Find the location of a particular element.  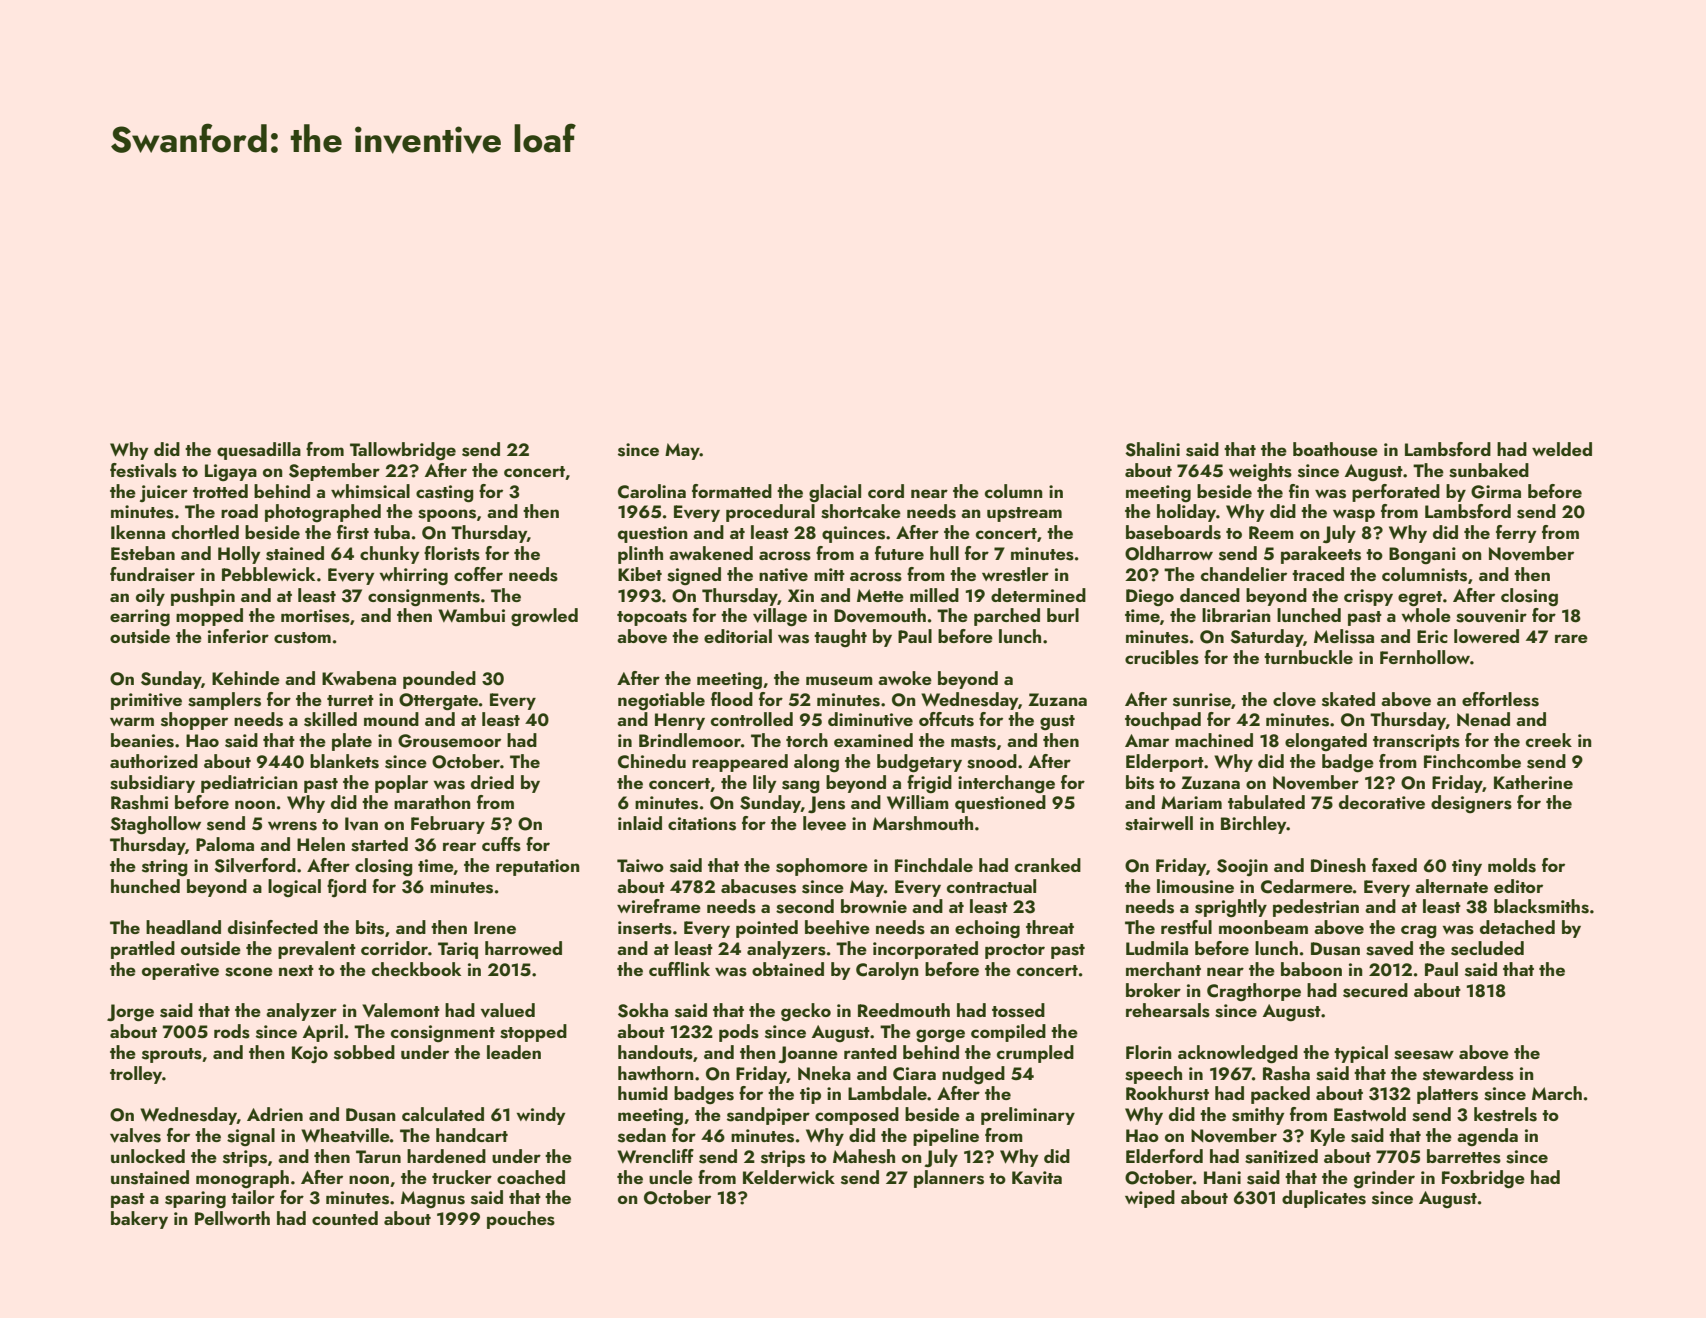

torch is located at coordinates (807, 740).
